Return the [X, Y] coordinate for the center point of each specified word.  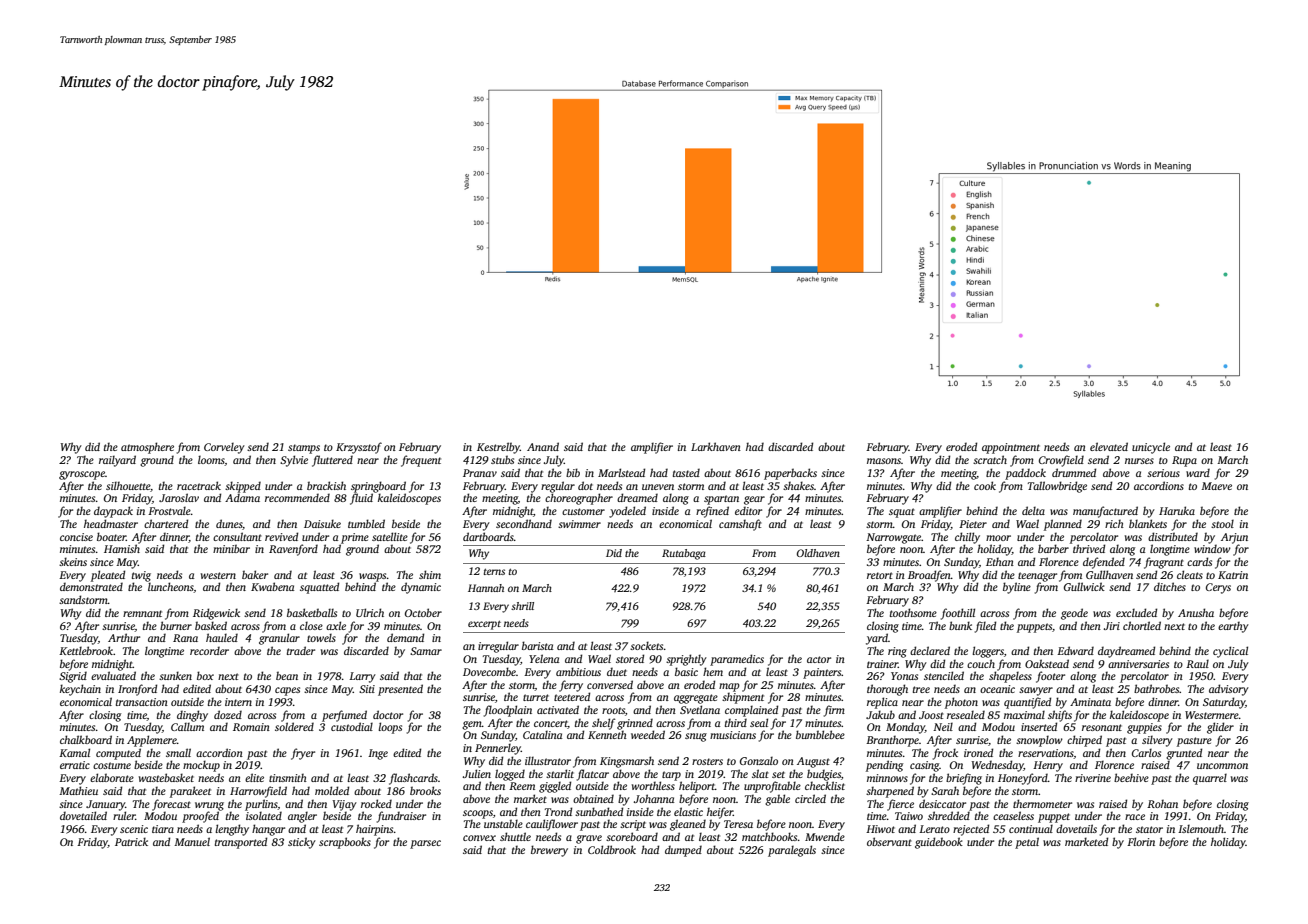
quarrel [1210, 779]
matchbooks [769, 836]
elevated [1109, 446]
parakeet [190, 792]
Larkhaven [716, 446]
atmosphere [147, 448]
